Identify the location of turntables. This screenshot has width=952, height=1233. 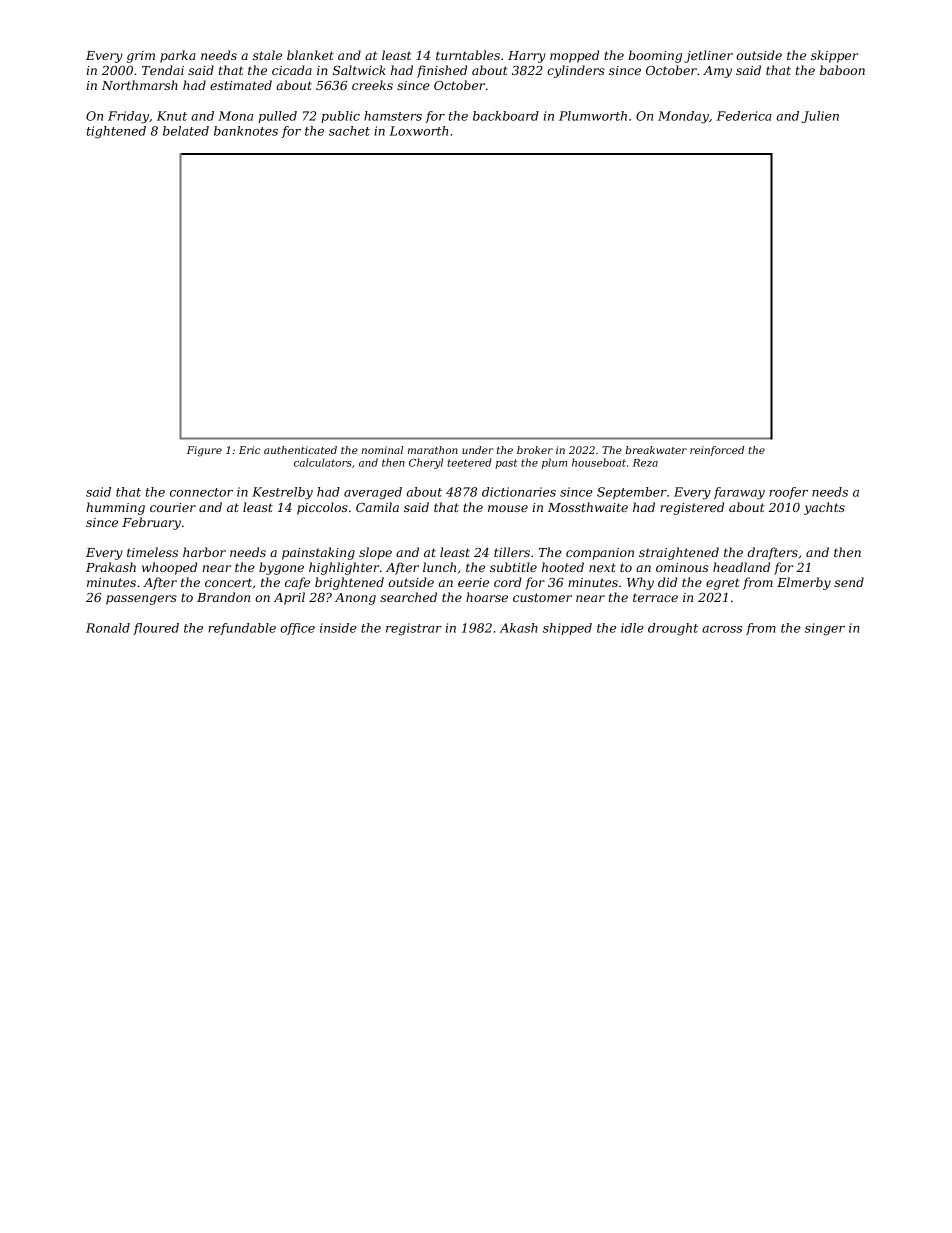
(468, 55).
